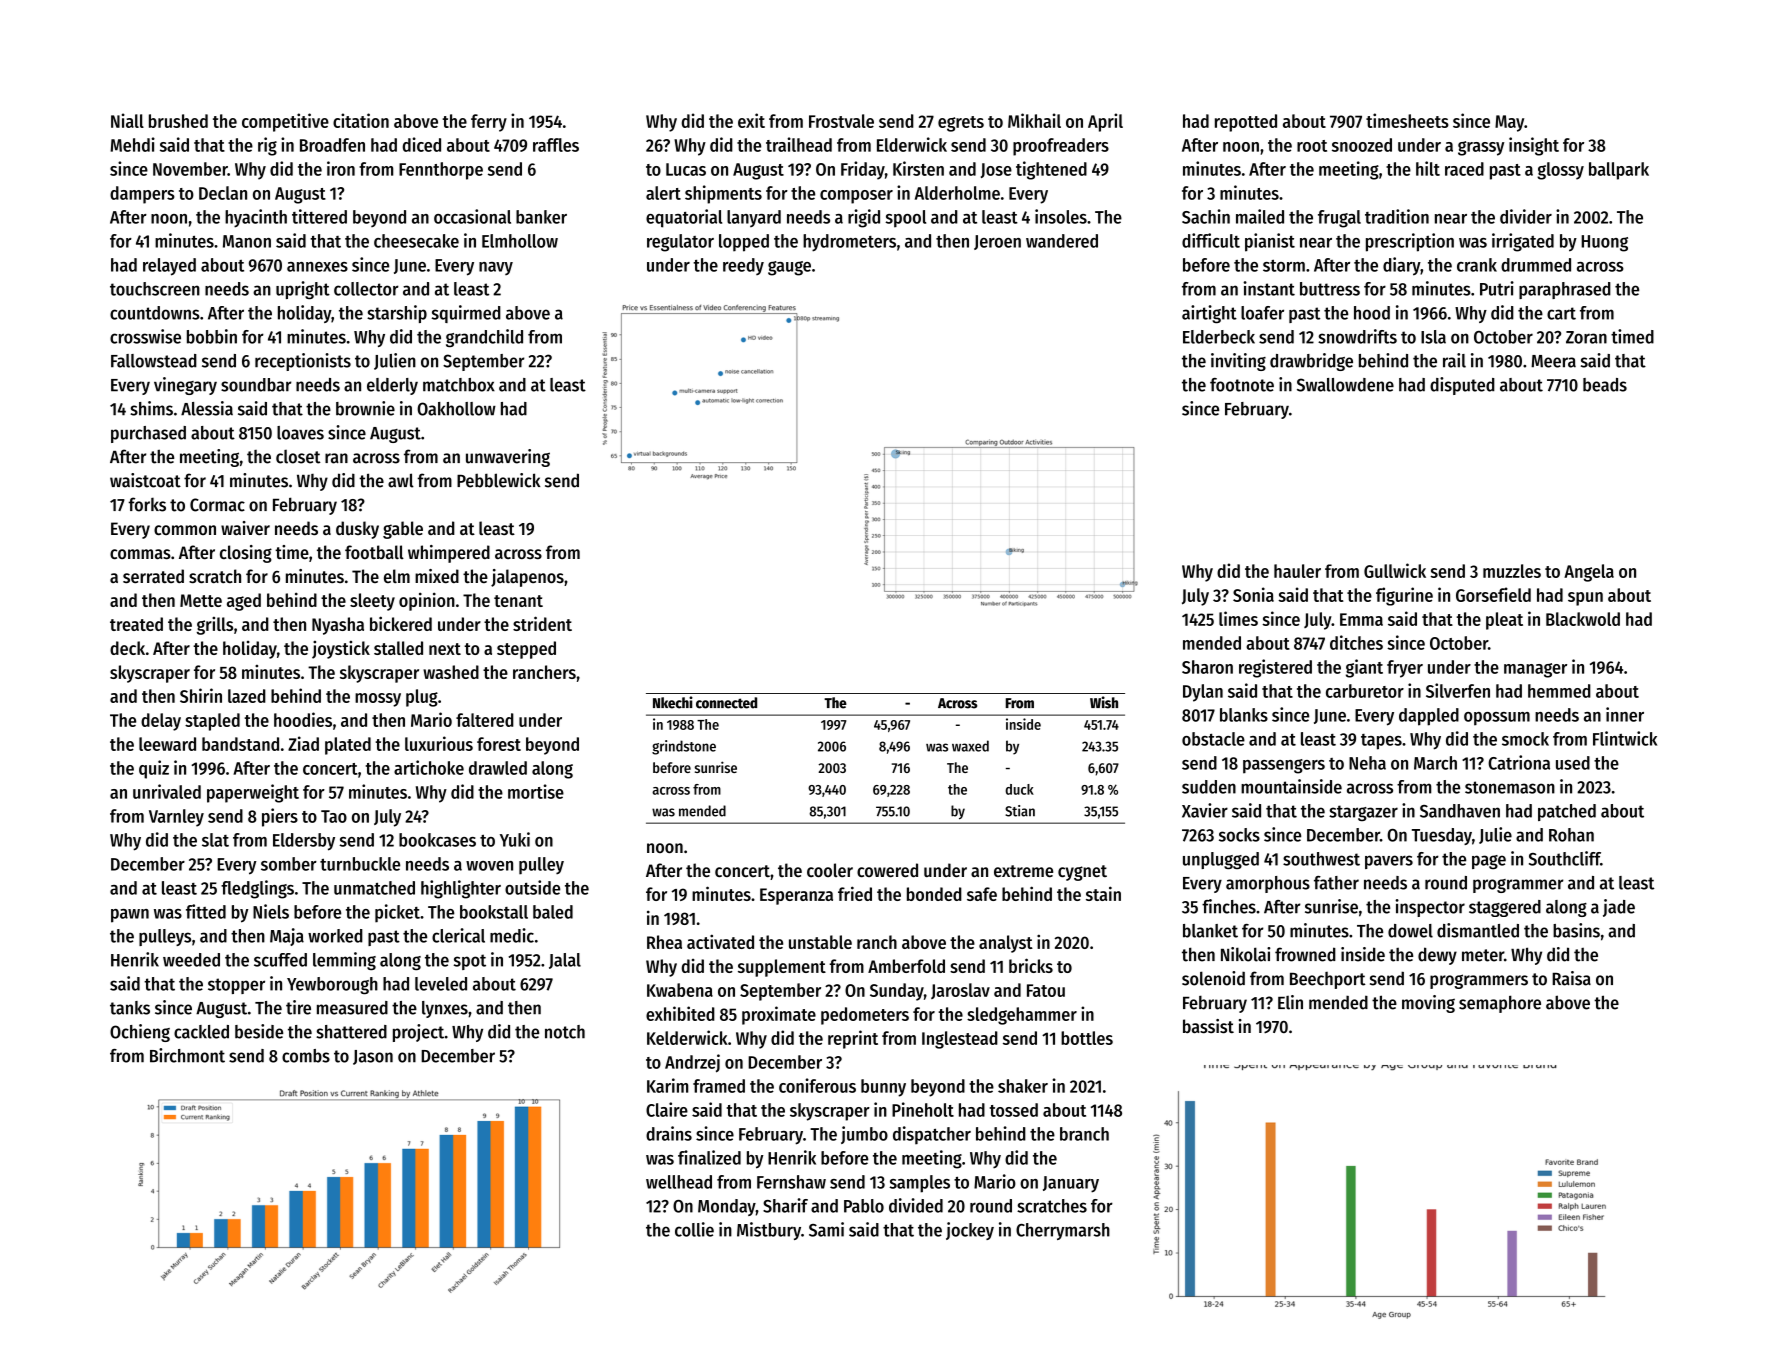  What do you see at coordinates (456, 409) in the page?
I see `Oakhollow` at bounding box center [456, 409].
